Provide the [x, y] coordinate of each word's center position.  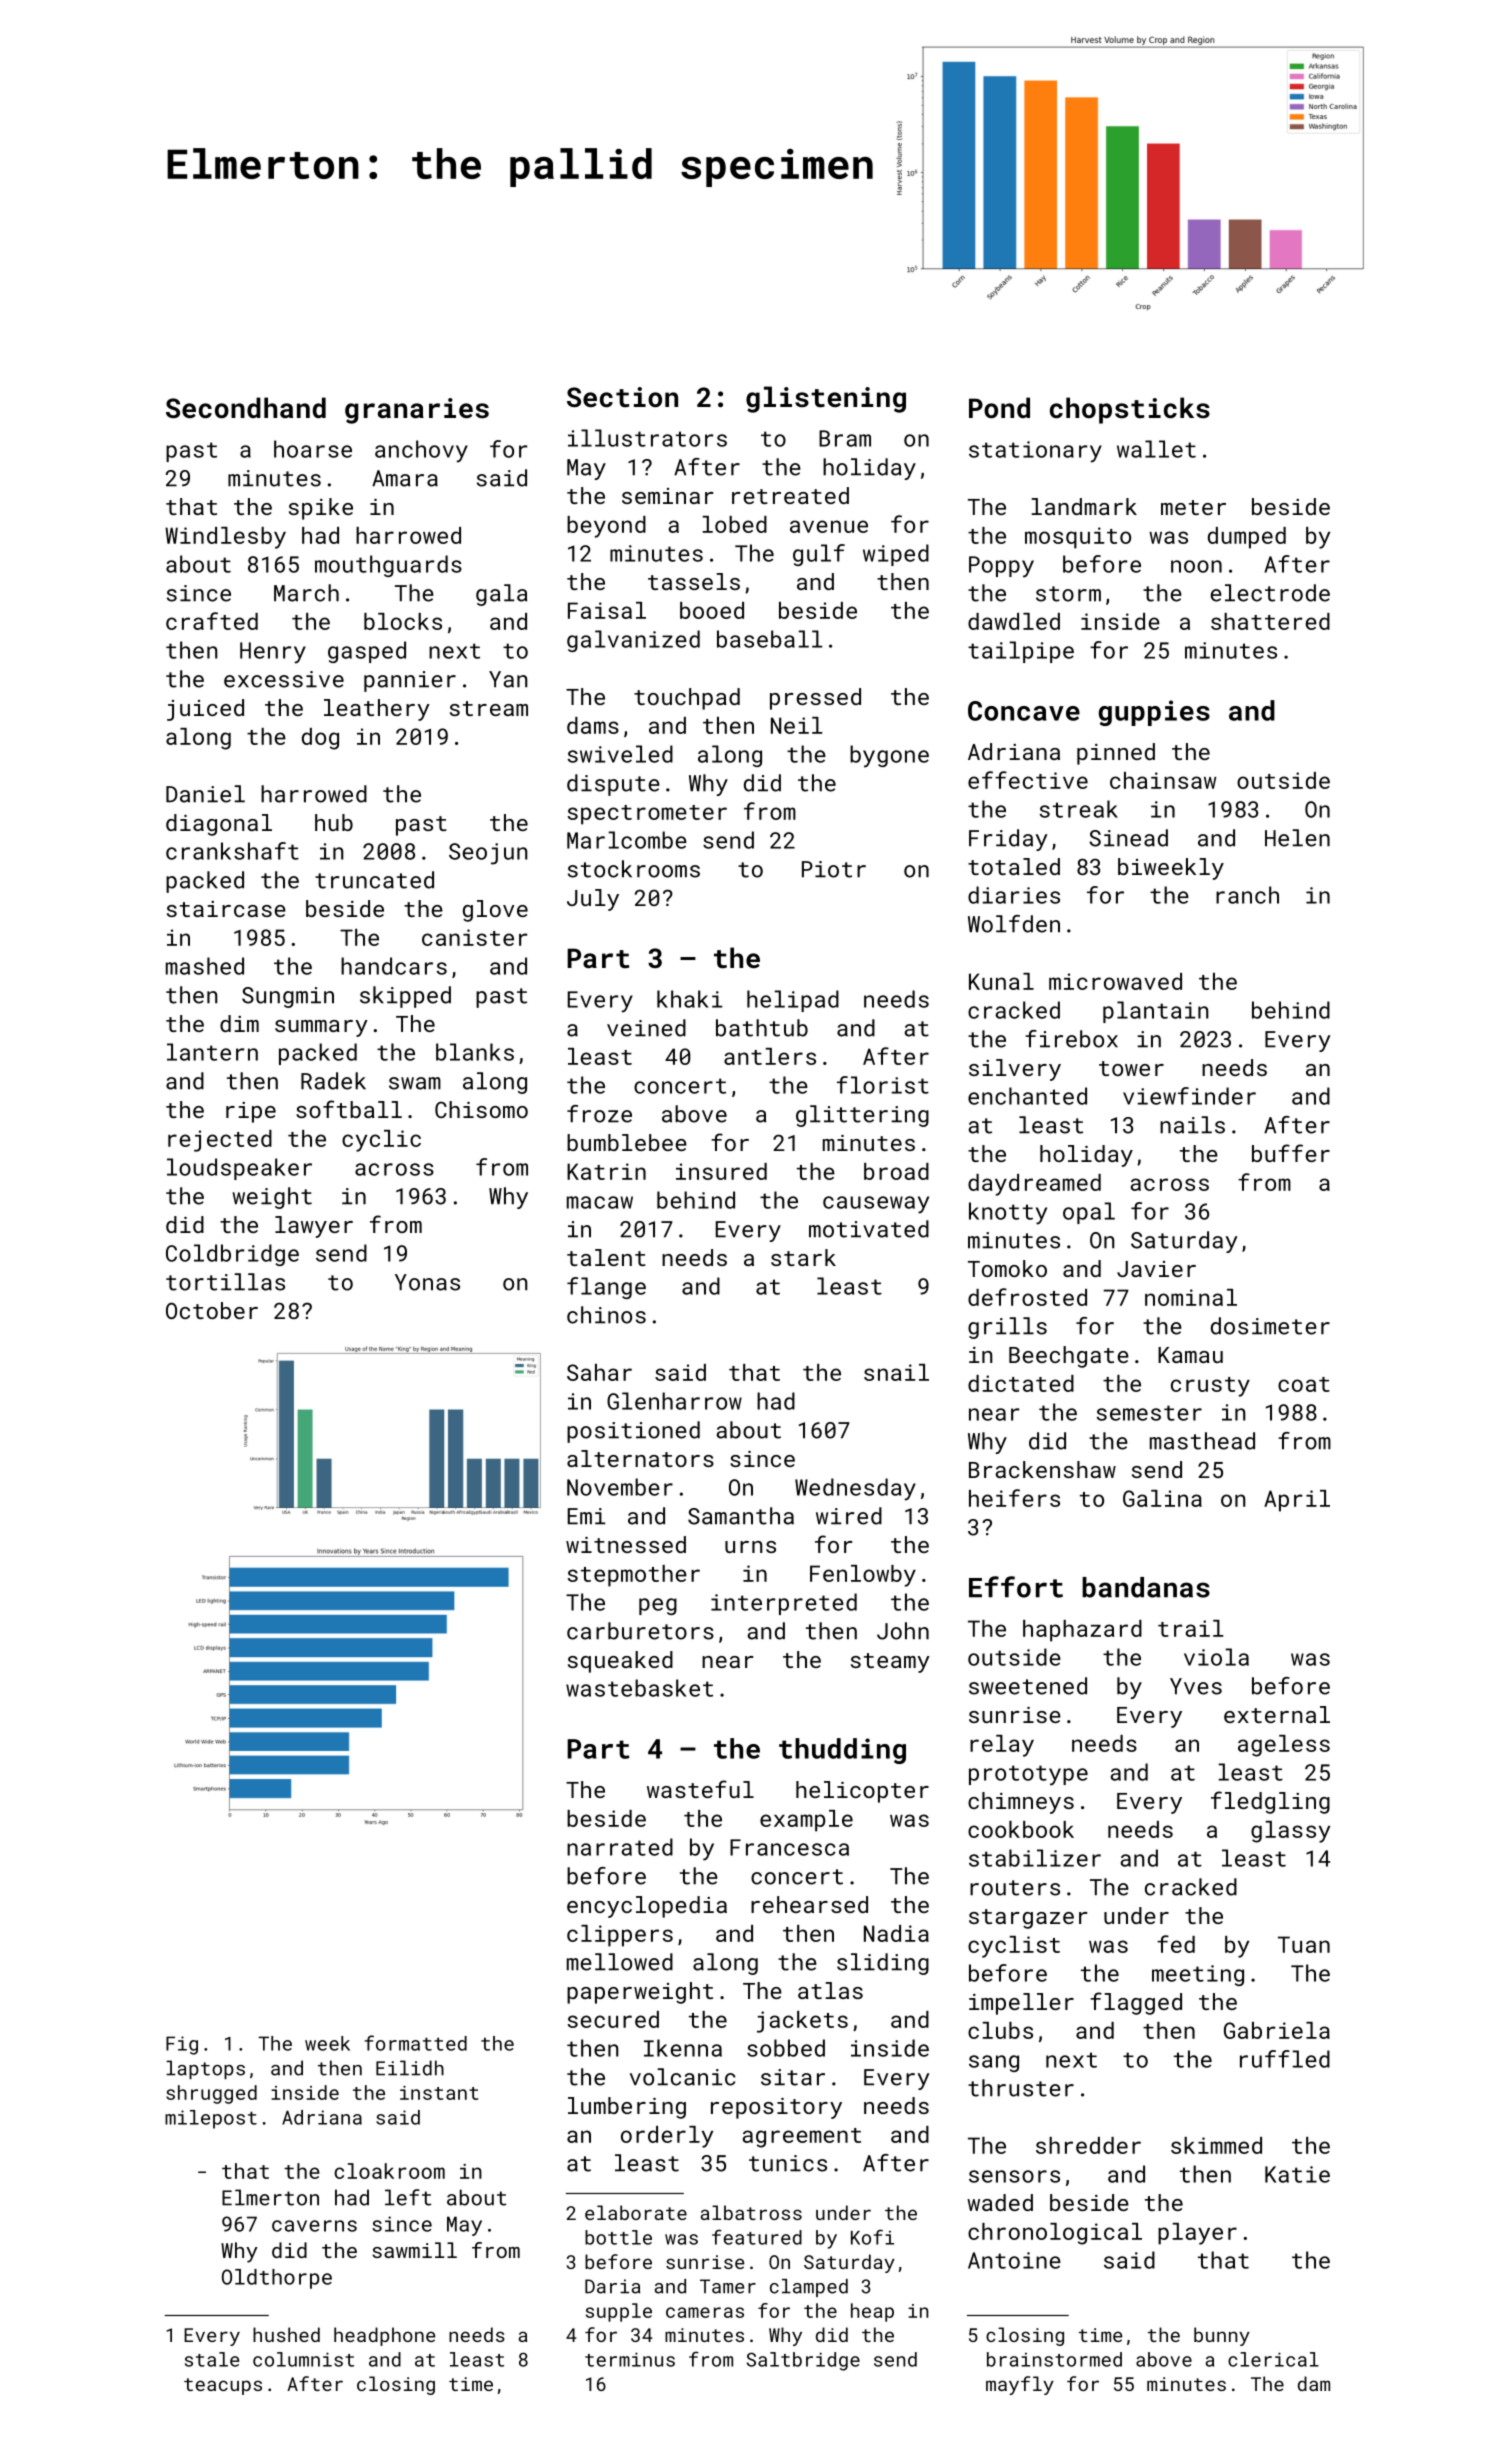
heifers [1014, 1498]
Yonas [427, 1282]
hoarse [313, 449]
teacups [223, 2386]
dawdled [1014, 621]
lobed [734, 524]
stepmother [634, 1576]
